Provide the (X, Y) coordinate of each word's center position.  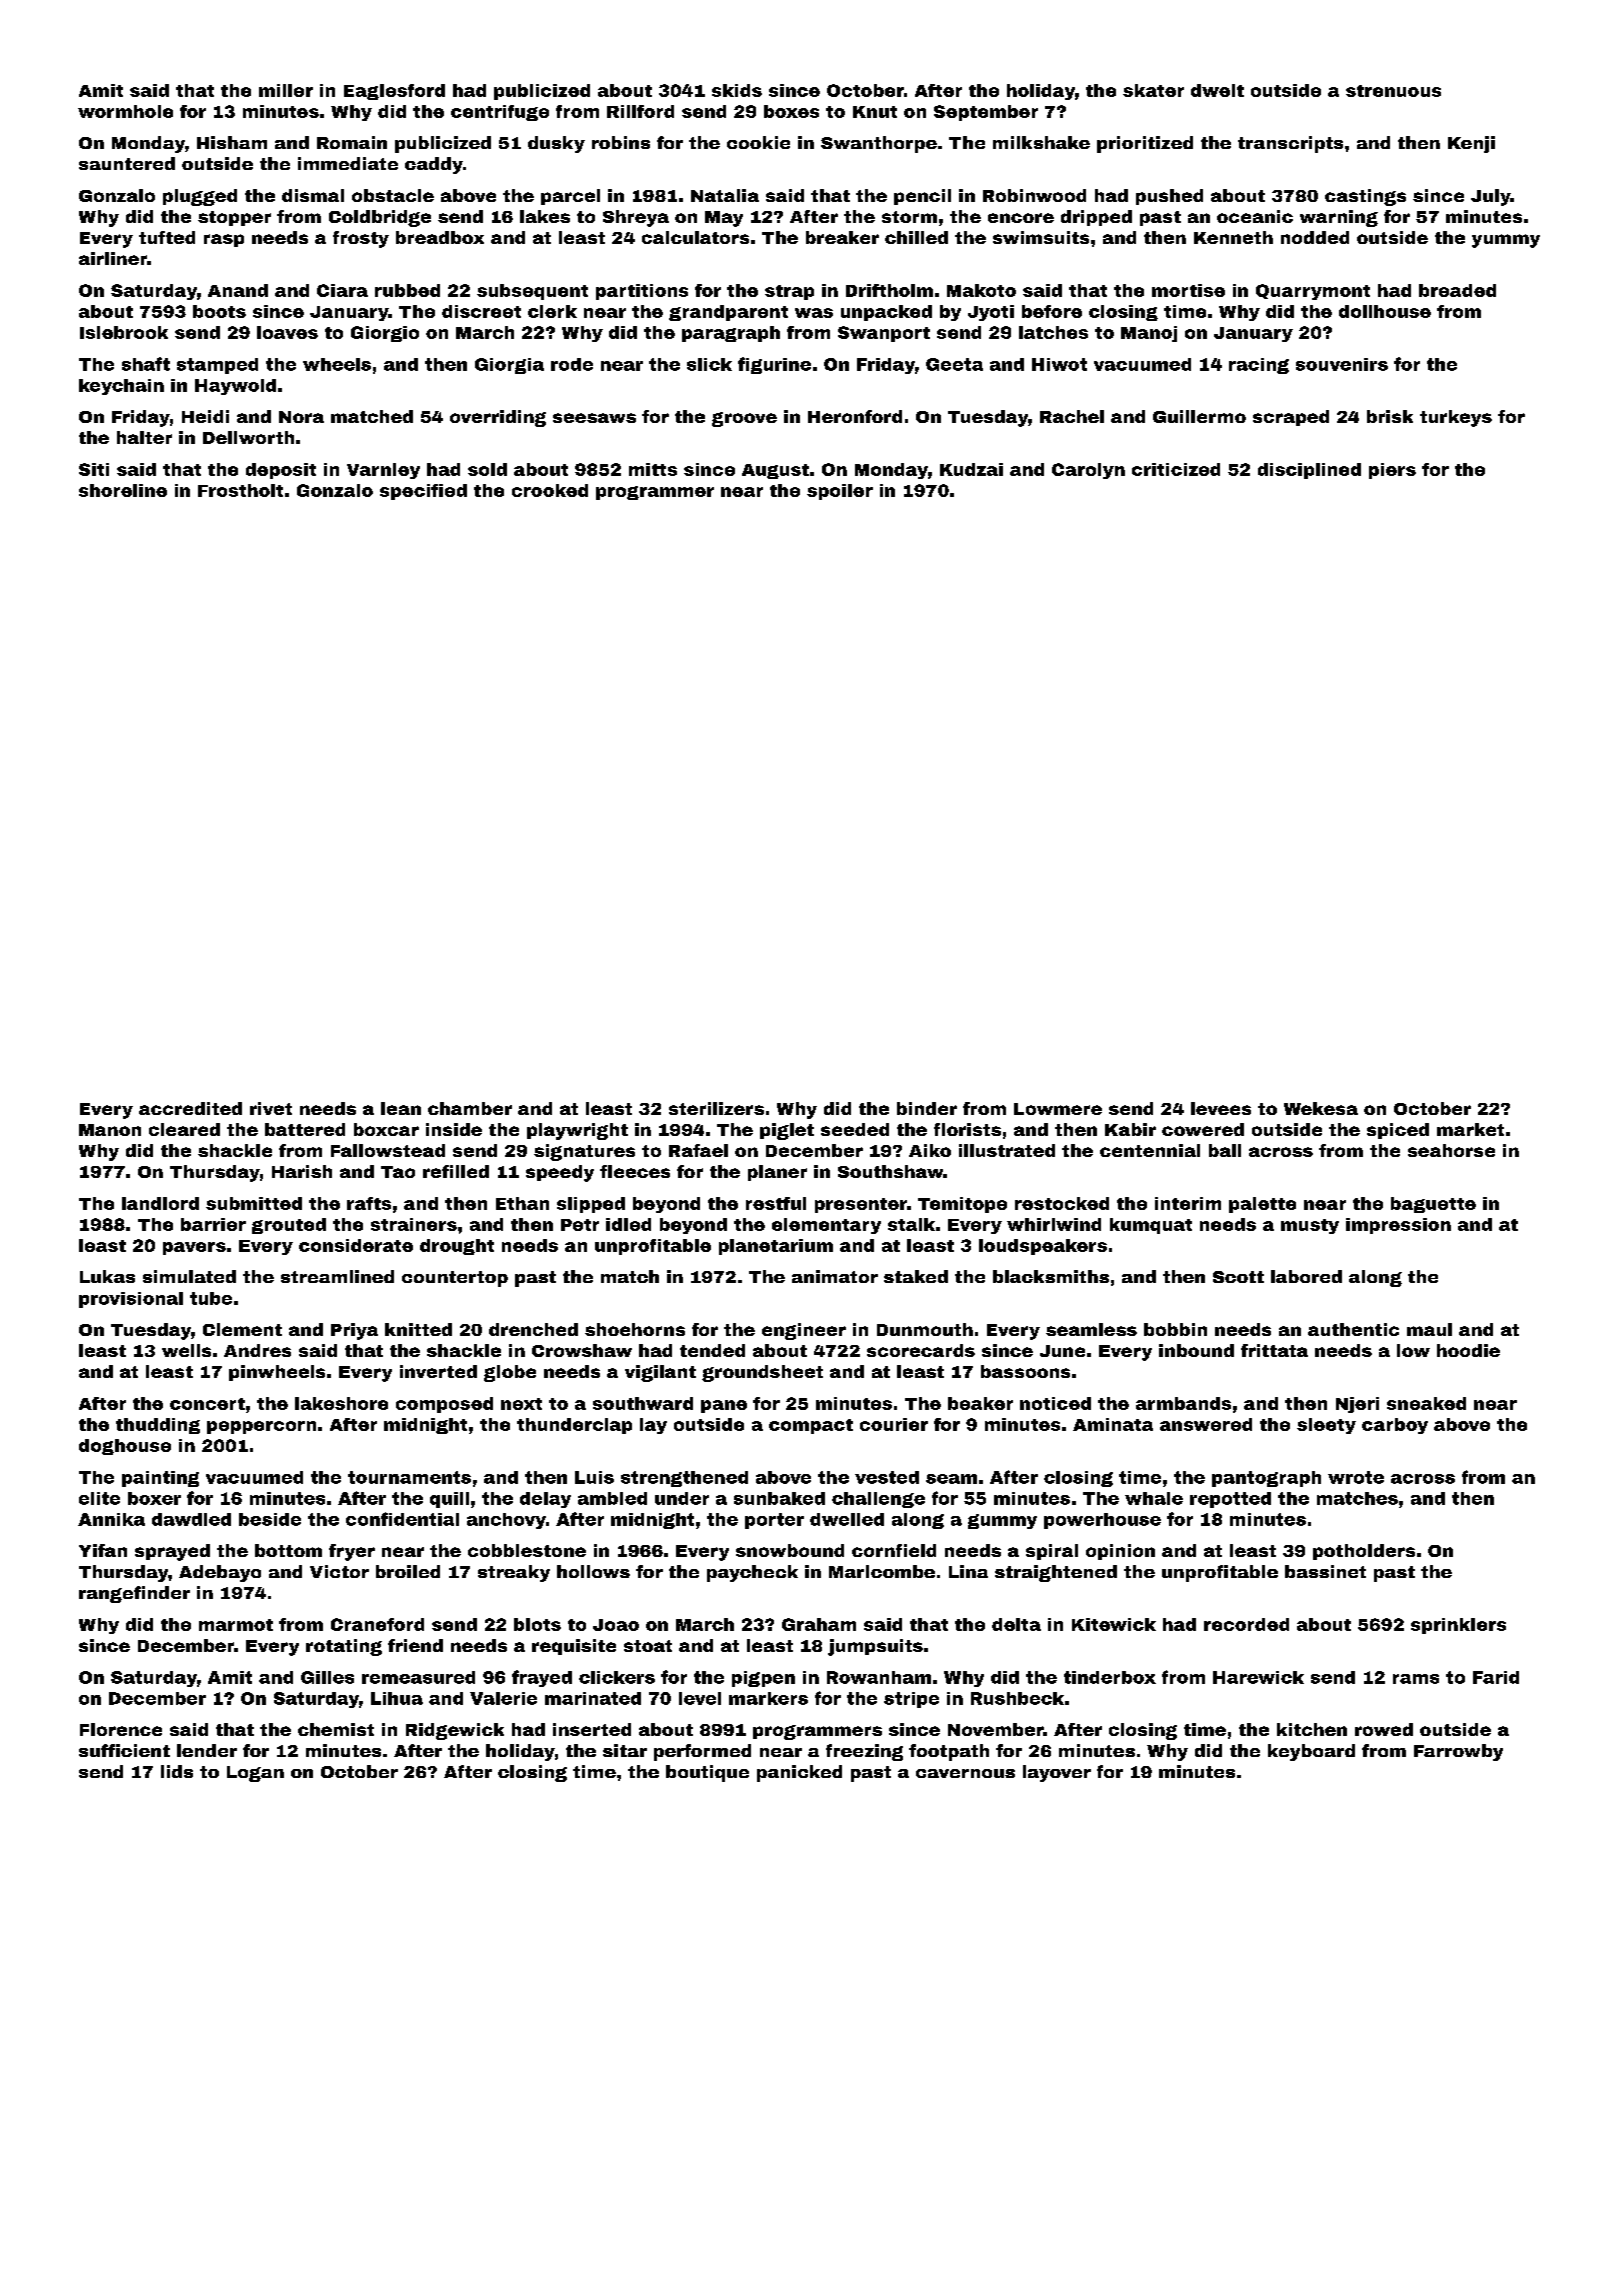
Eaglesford (394, 92)
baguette (1433, 1205)
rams (1416, 1679)
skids (737, 90)
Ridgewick (455, 1731)
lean (401, 1108)
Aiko (930, 1150)
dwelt (1217, 90)
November (995, 1729)
